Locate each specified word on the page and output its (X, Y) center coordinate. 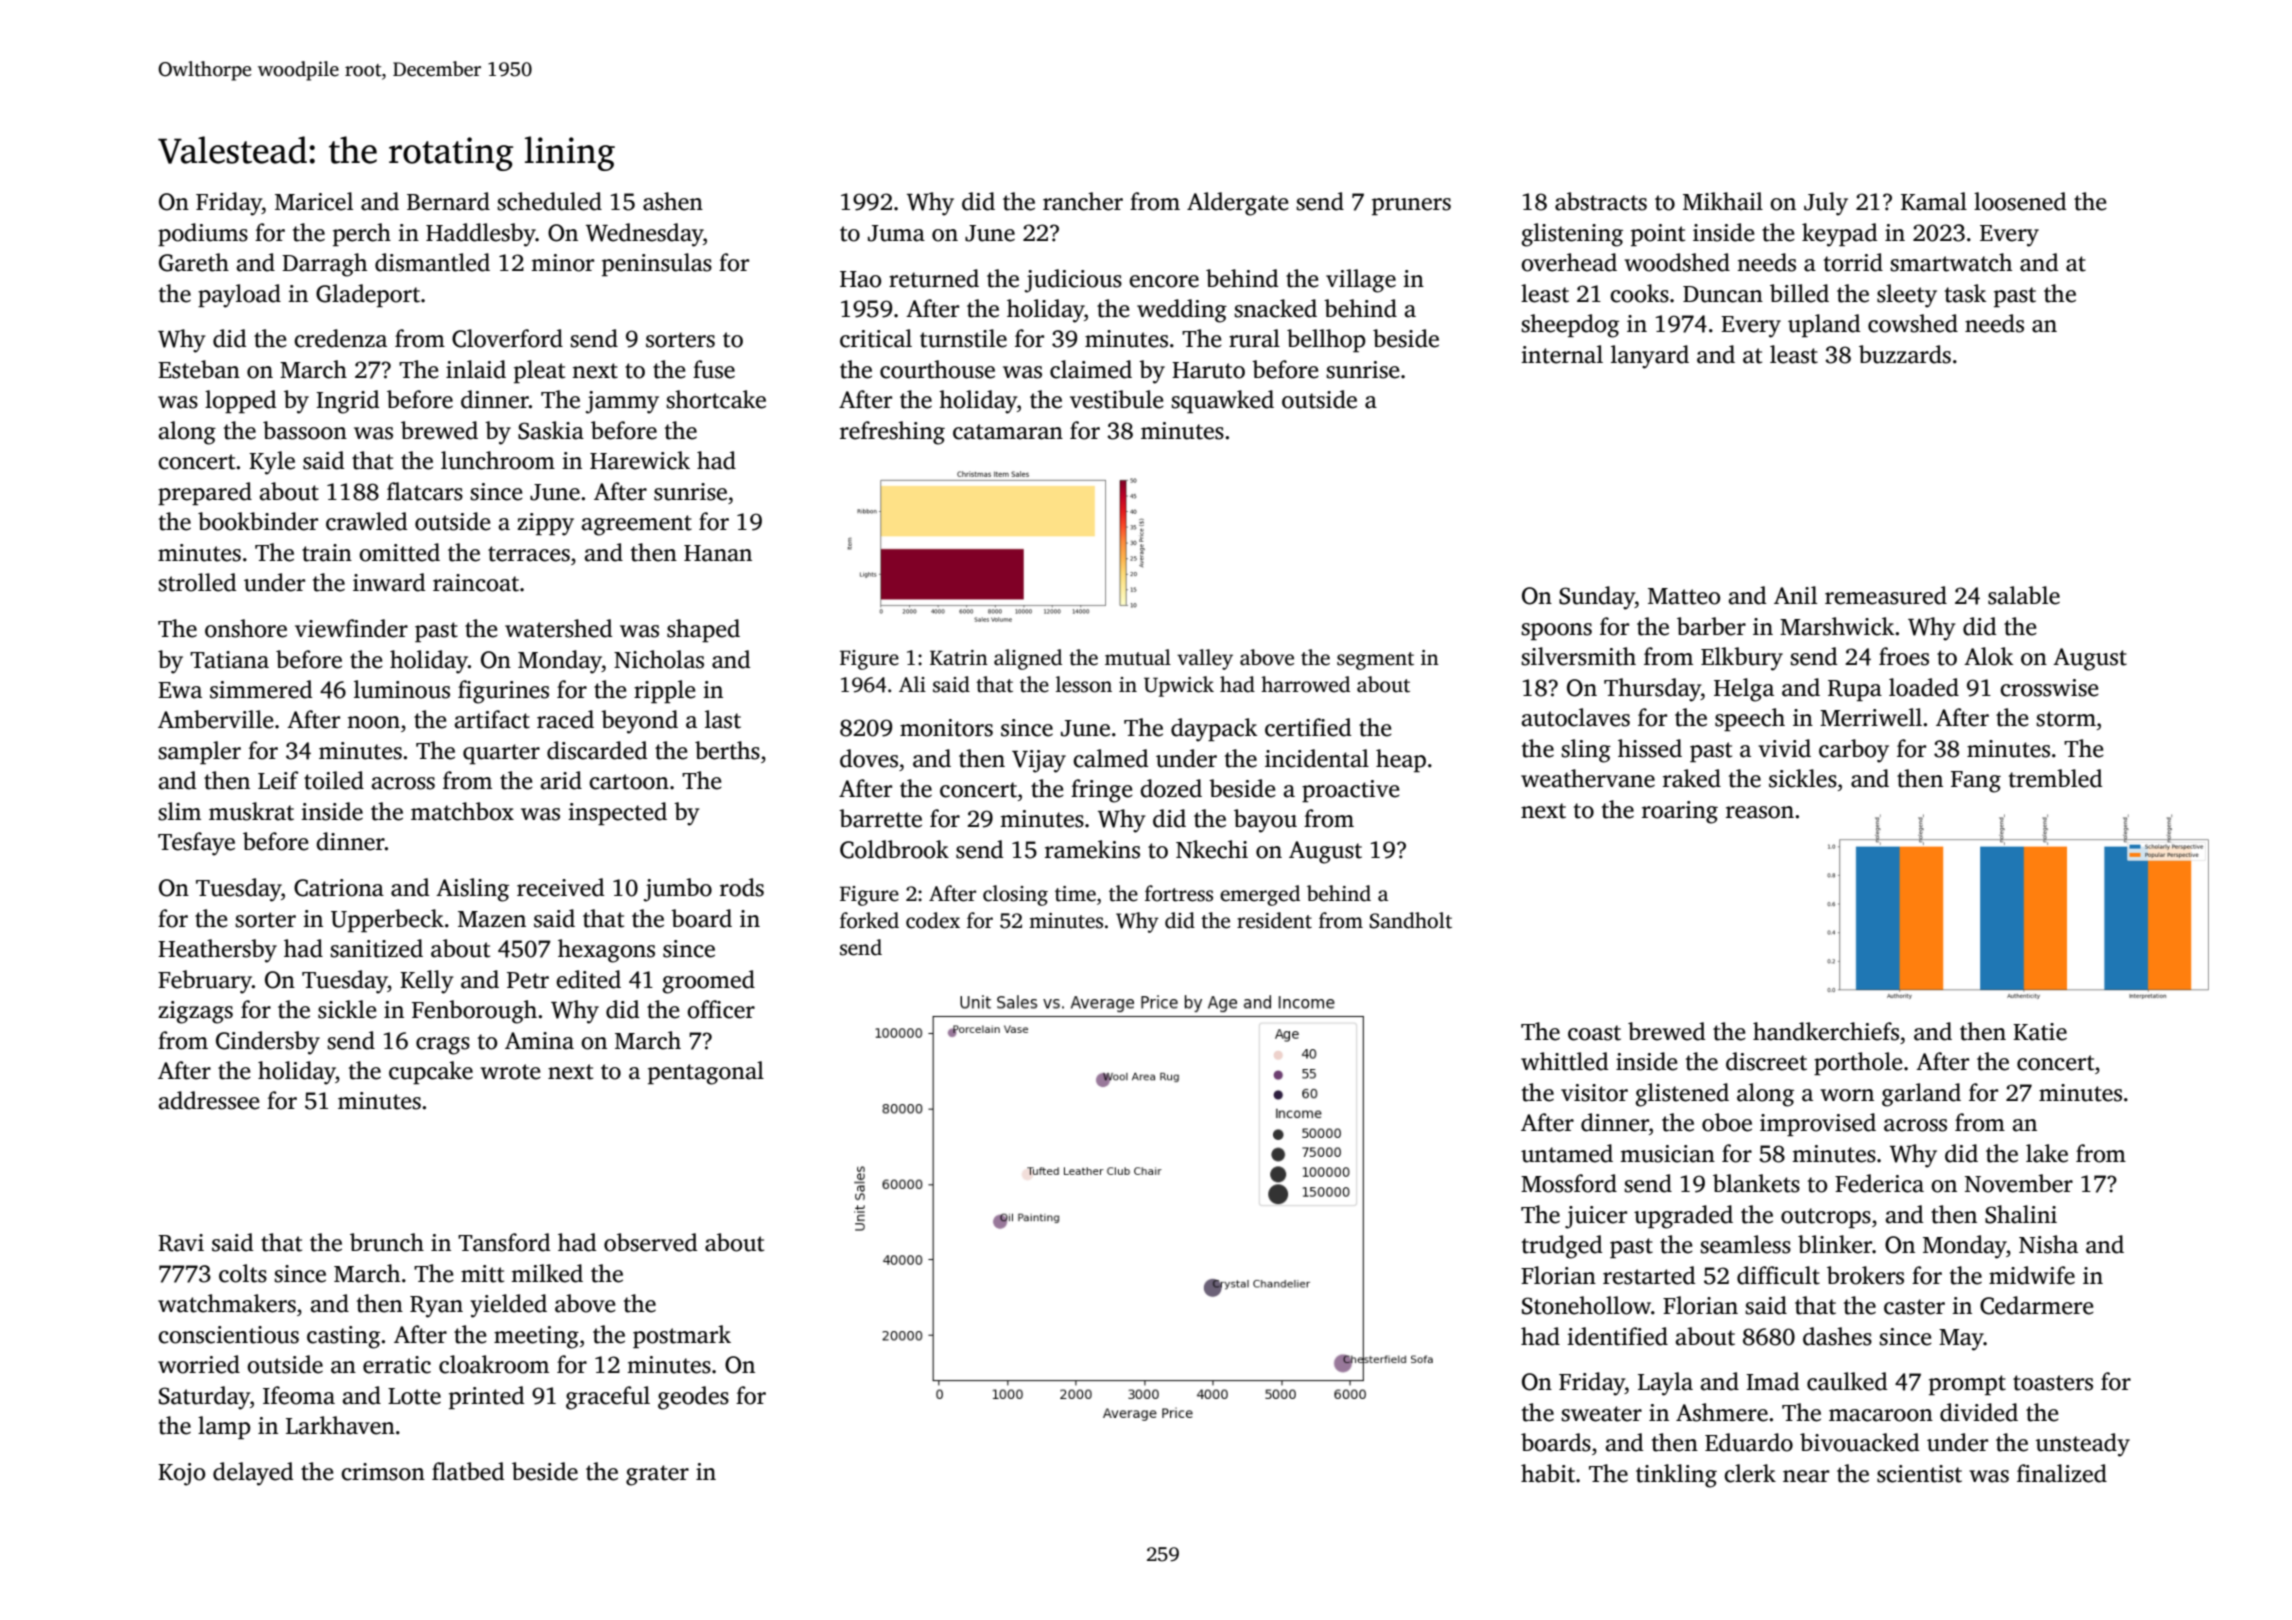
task (1966, 293)
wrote (510, 1072)
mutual (1138, 657)
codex (933, 920)
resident (1274, 920)
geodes (693, 1398)
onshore (246, 628)
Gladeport (368, 295)
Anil (1795, 595)
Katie (2040, 1032)
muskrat (251, 811)
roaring (1680, 812)
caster (1914, 1307)
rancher (1083, 201)
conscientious (228, 1335)
